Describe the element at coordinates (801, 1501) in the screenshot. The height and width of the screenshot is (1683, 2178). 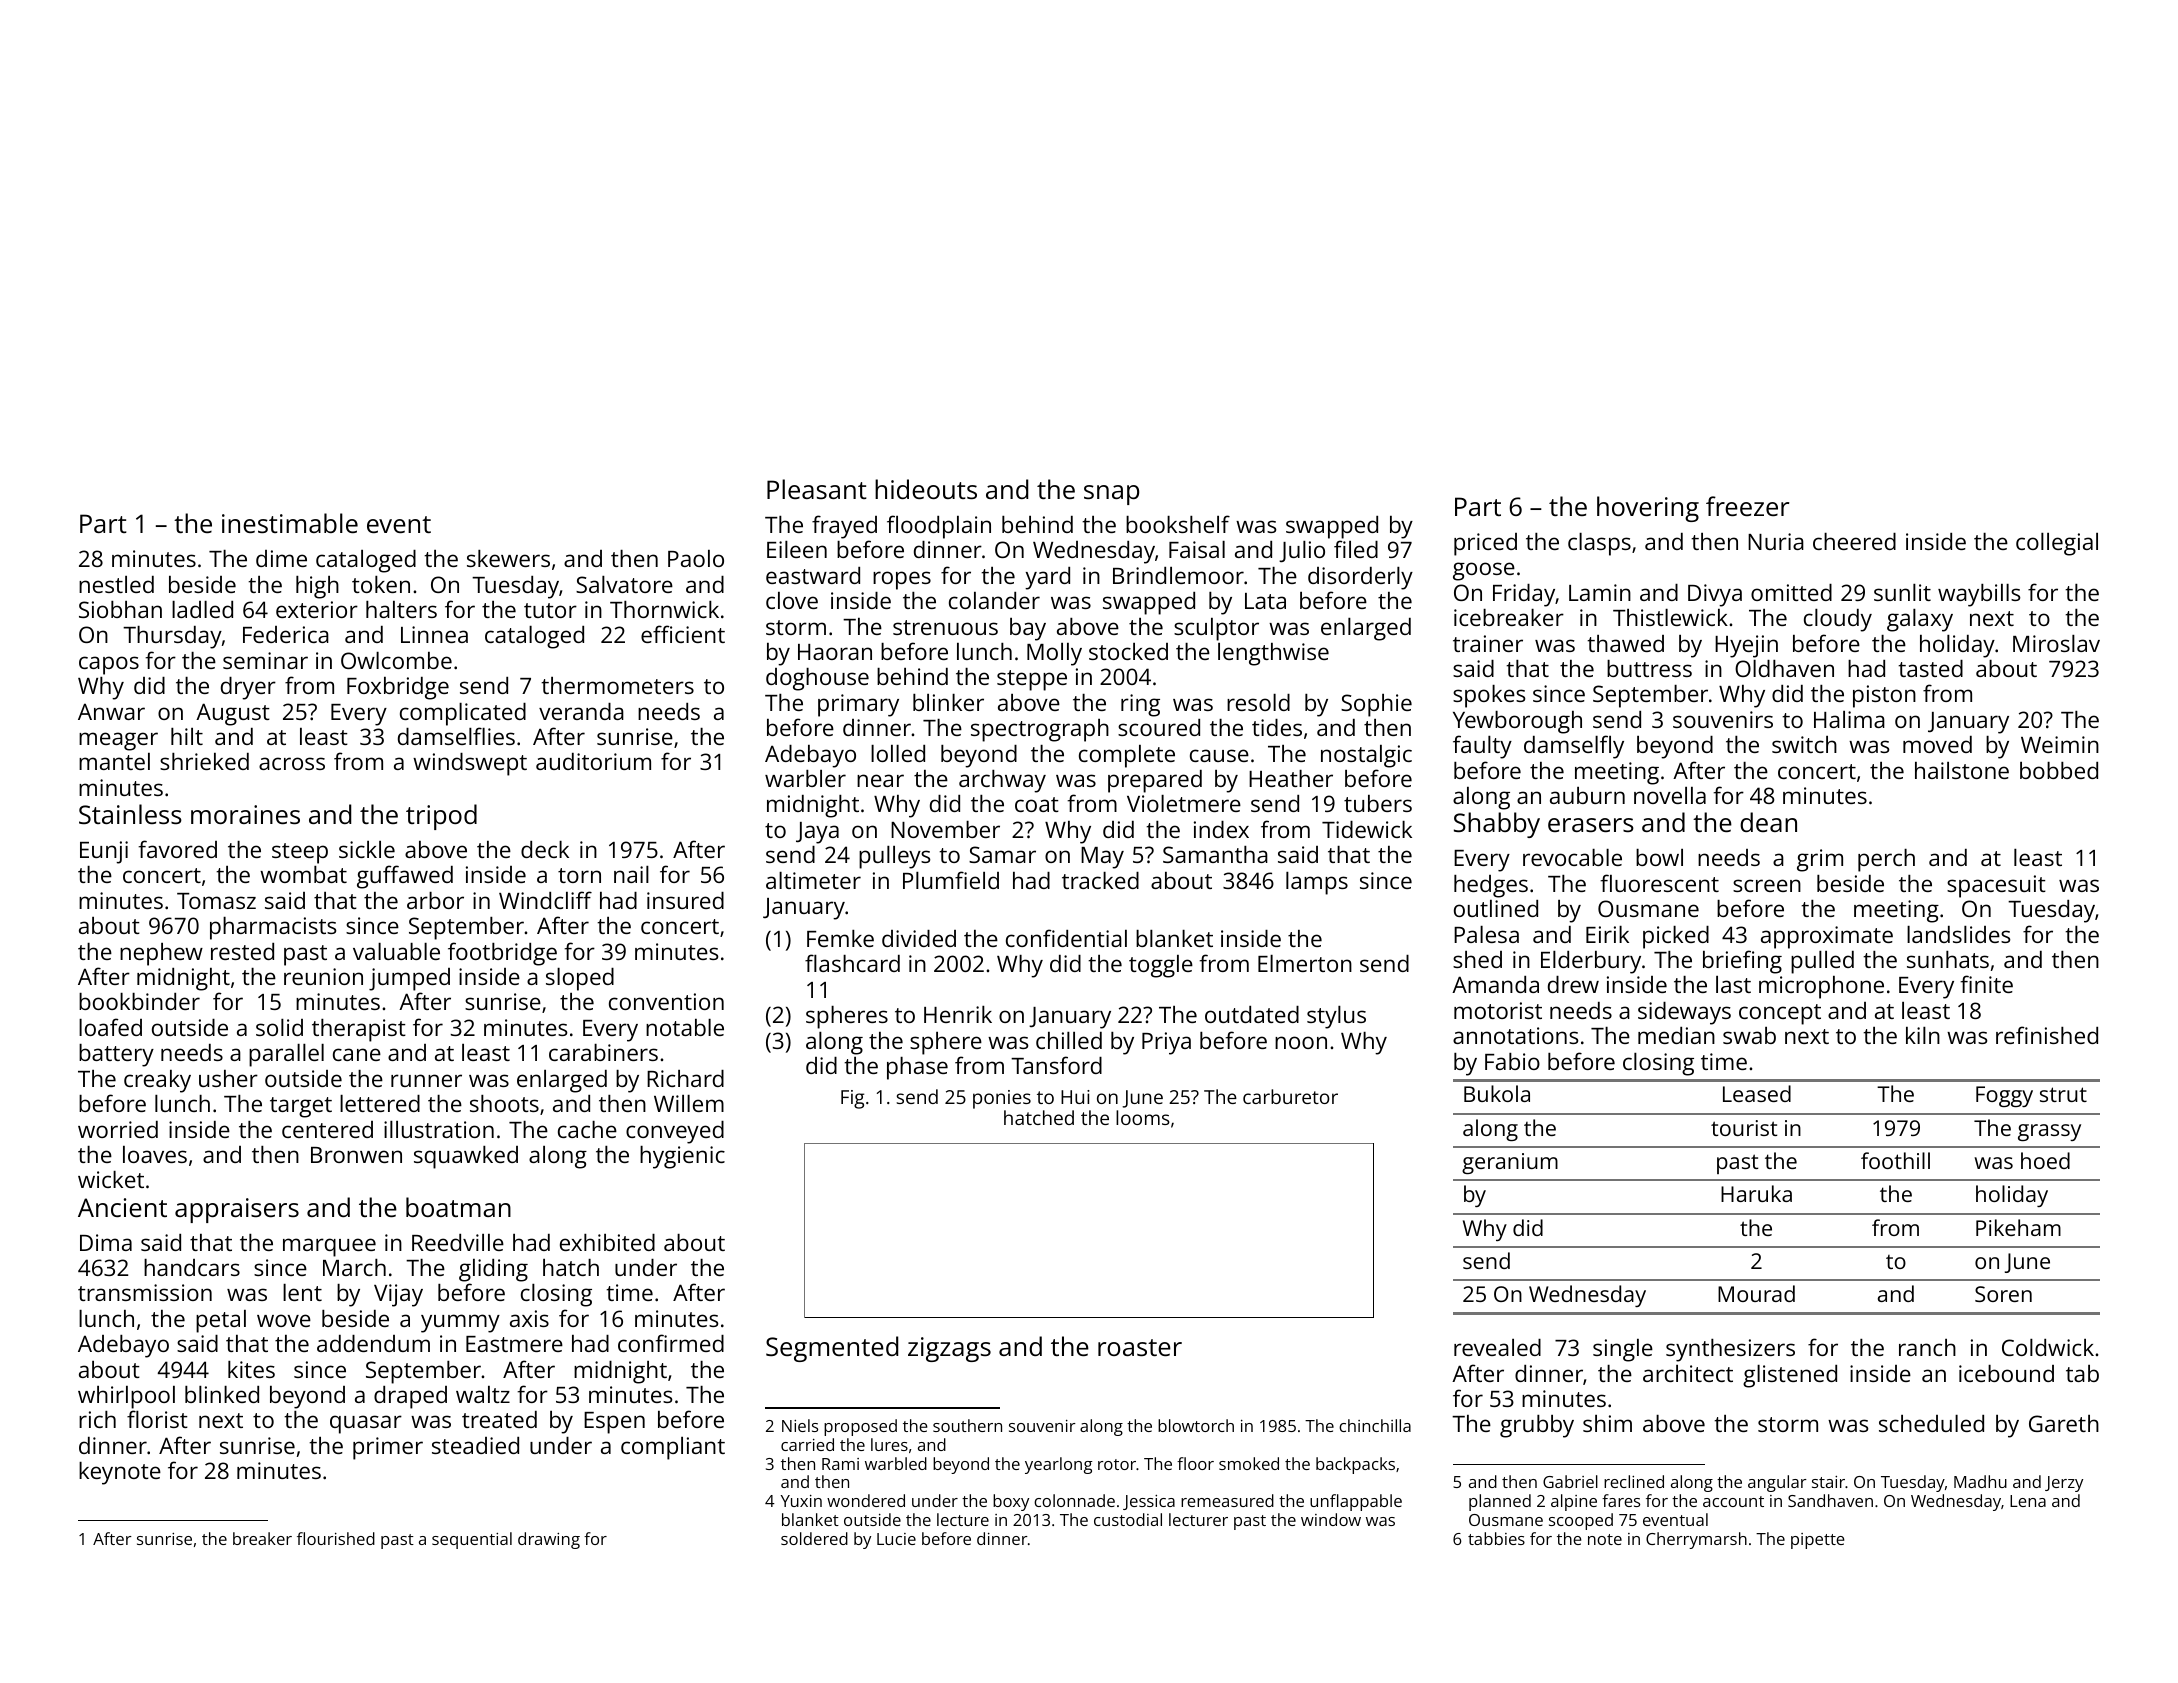
I see `Yuxin` at that location.
